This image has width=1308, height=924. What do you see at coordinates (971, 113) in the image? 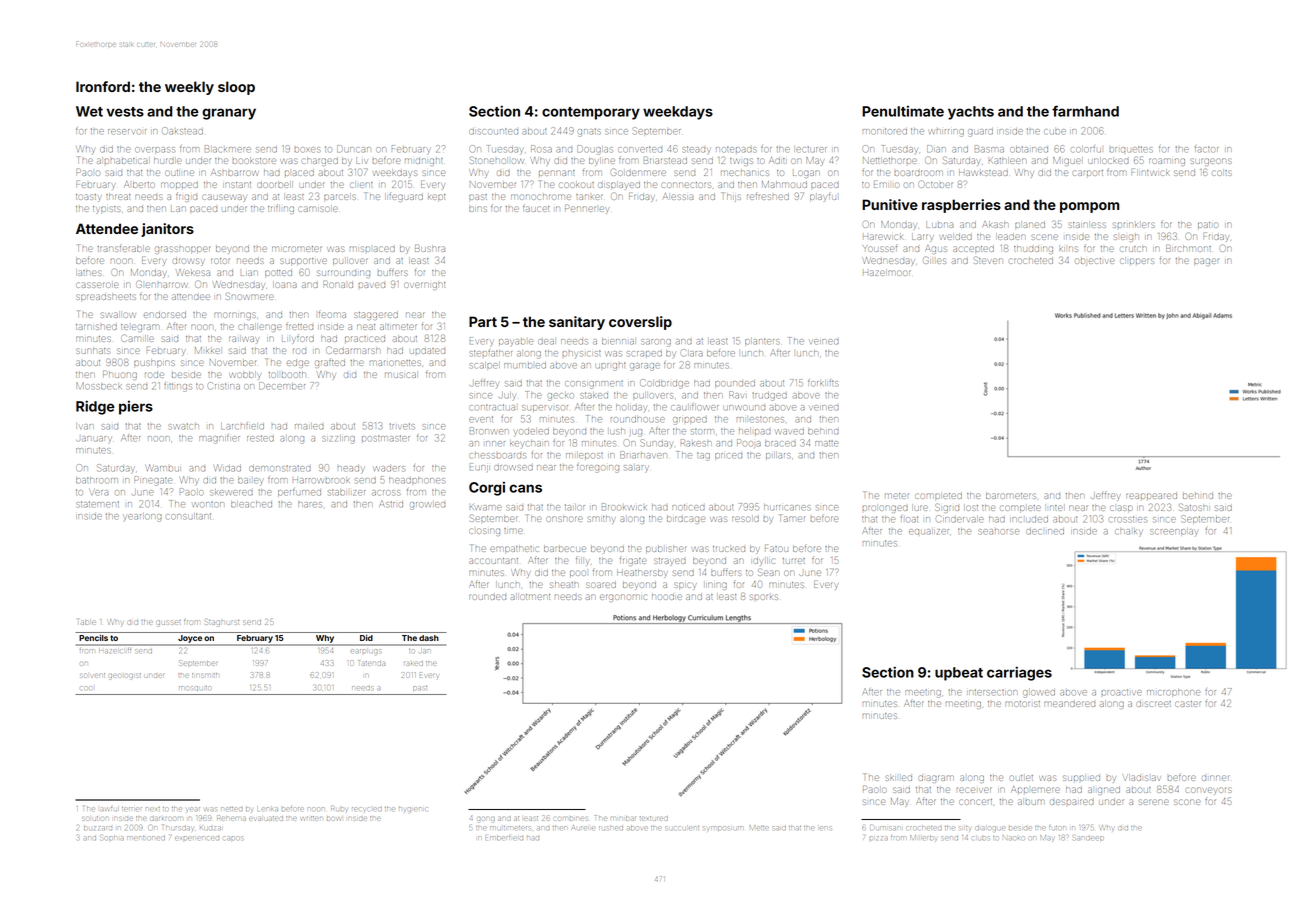
I see `yachts` at bounding box center [971, 113].
